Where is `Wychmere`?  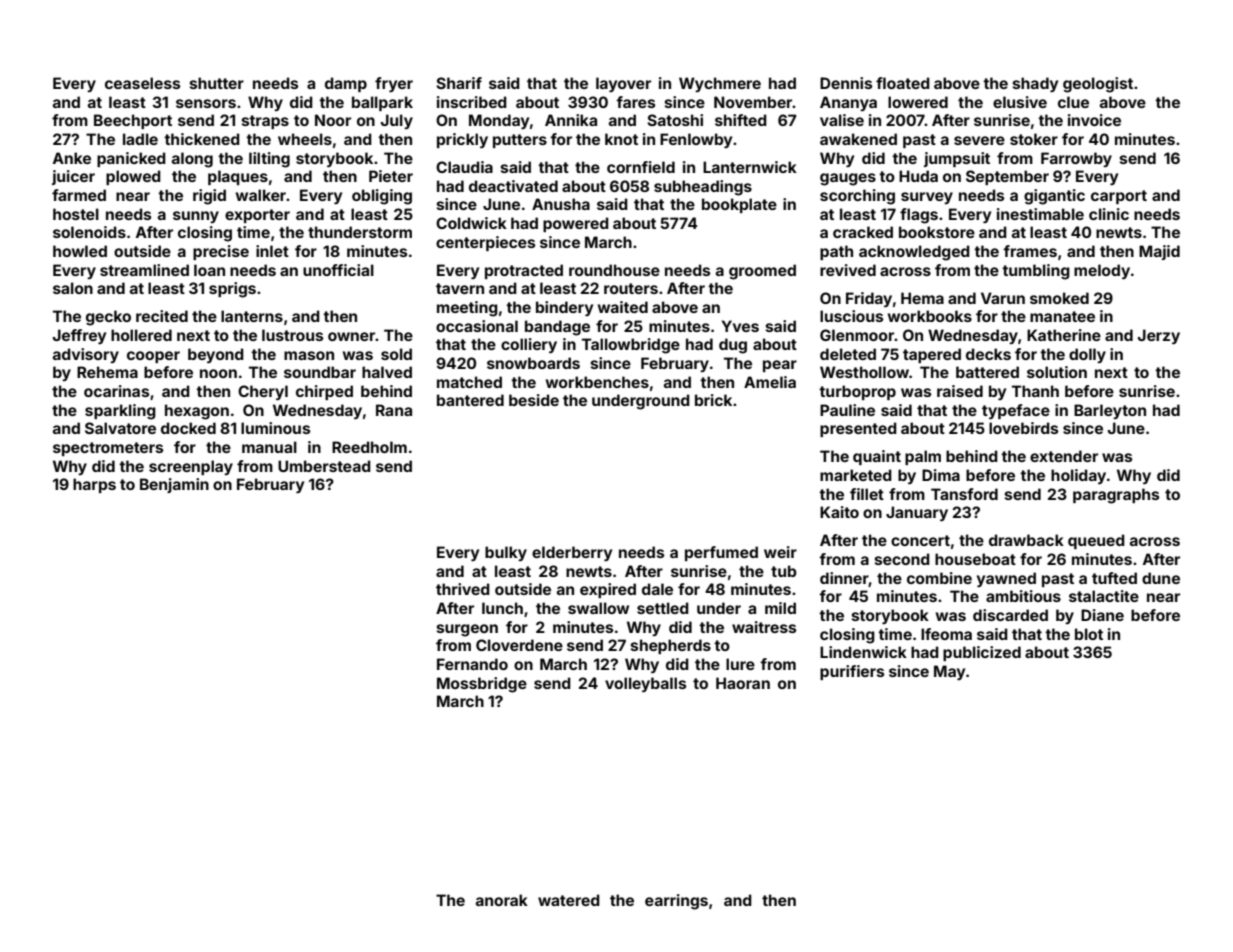 Wychmere is located at coordinates (720, 84).
